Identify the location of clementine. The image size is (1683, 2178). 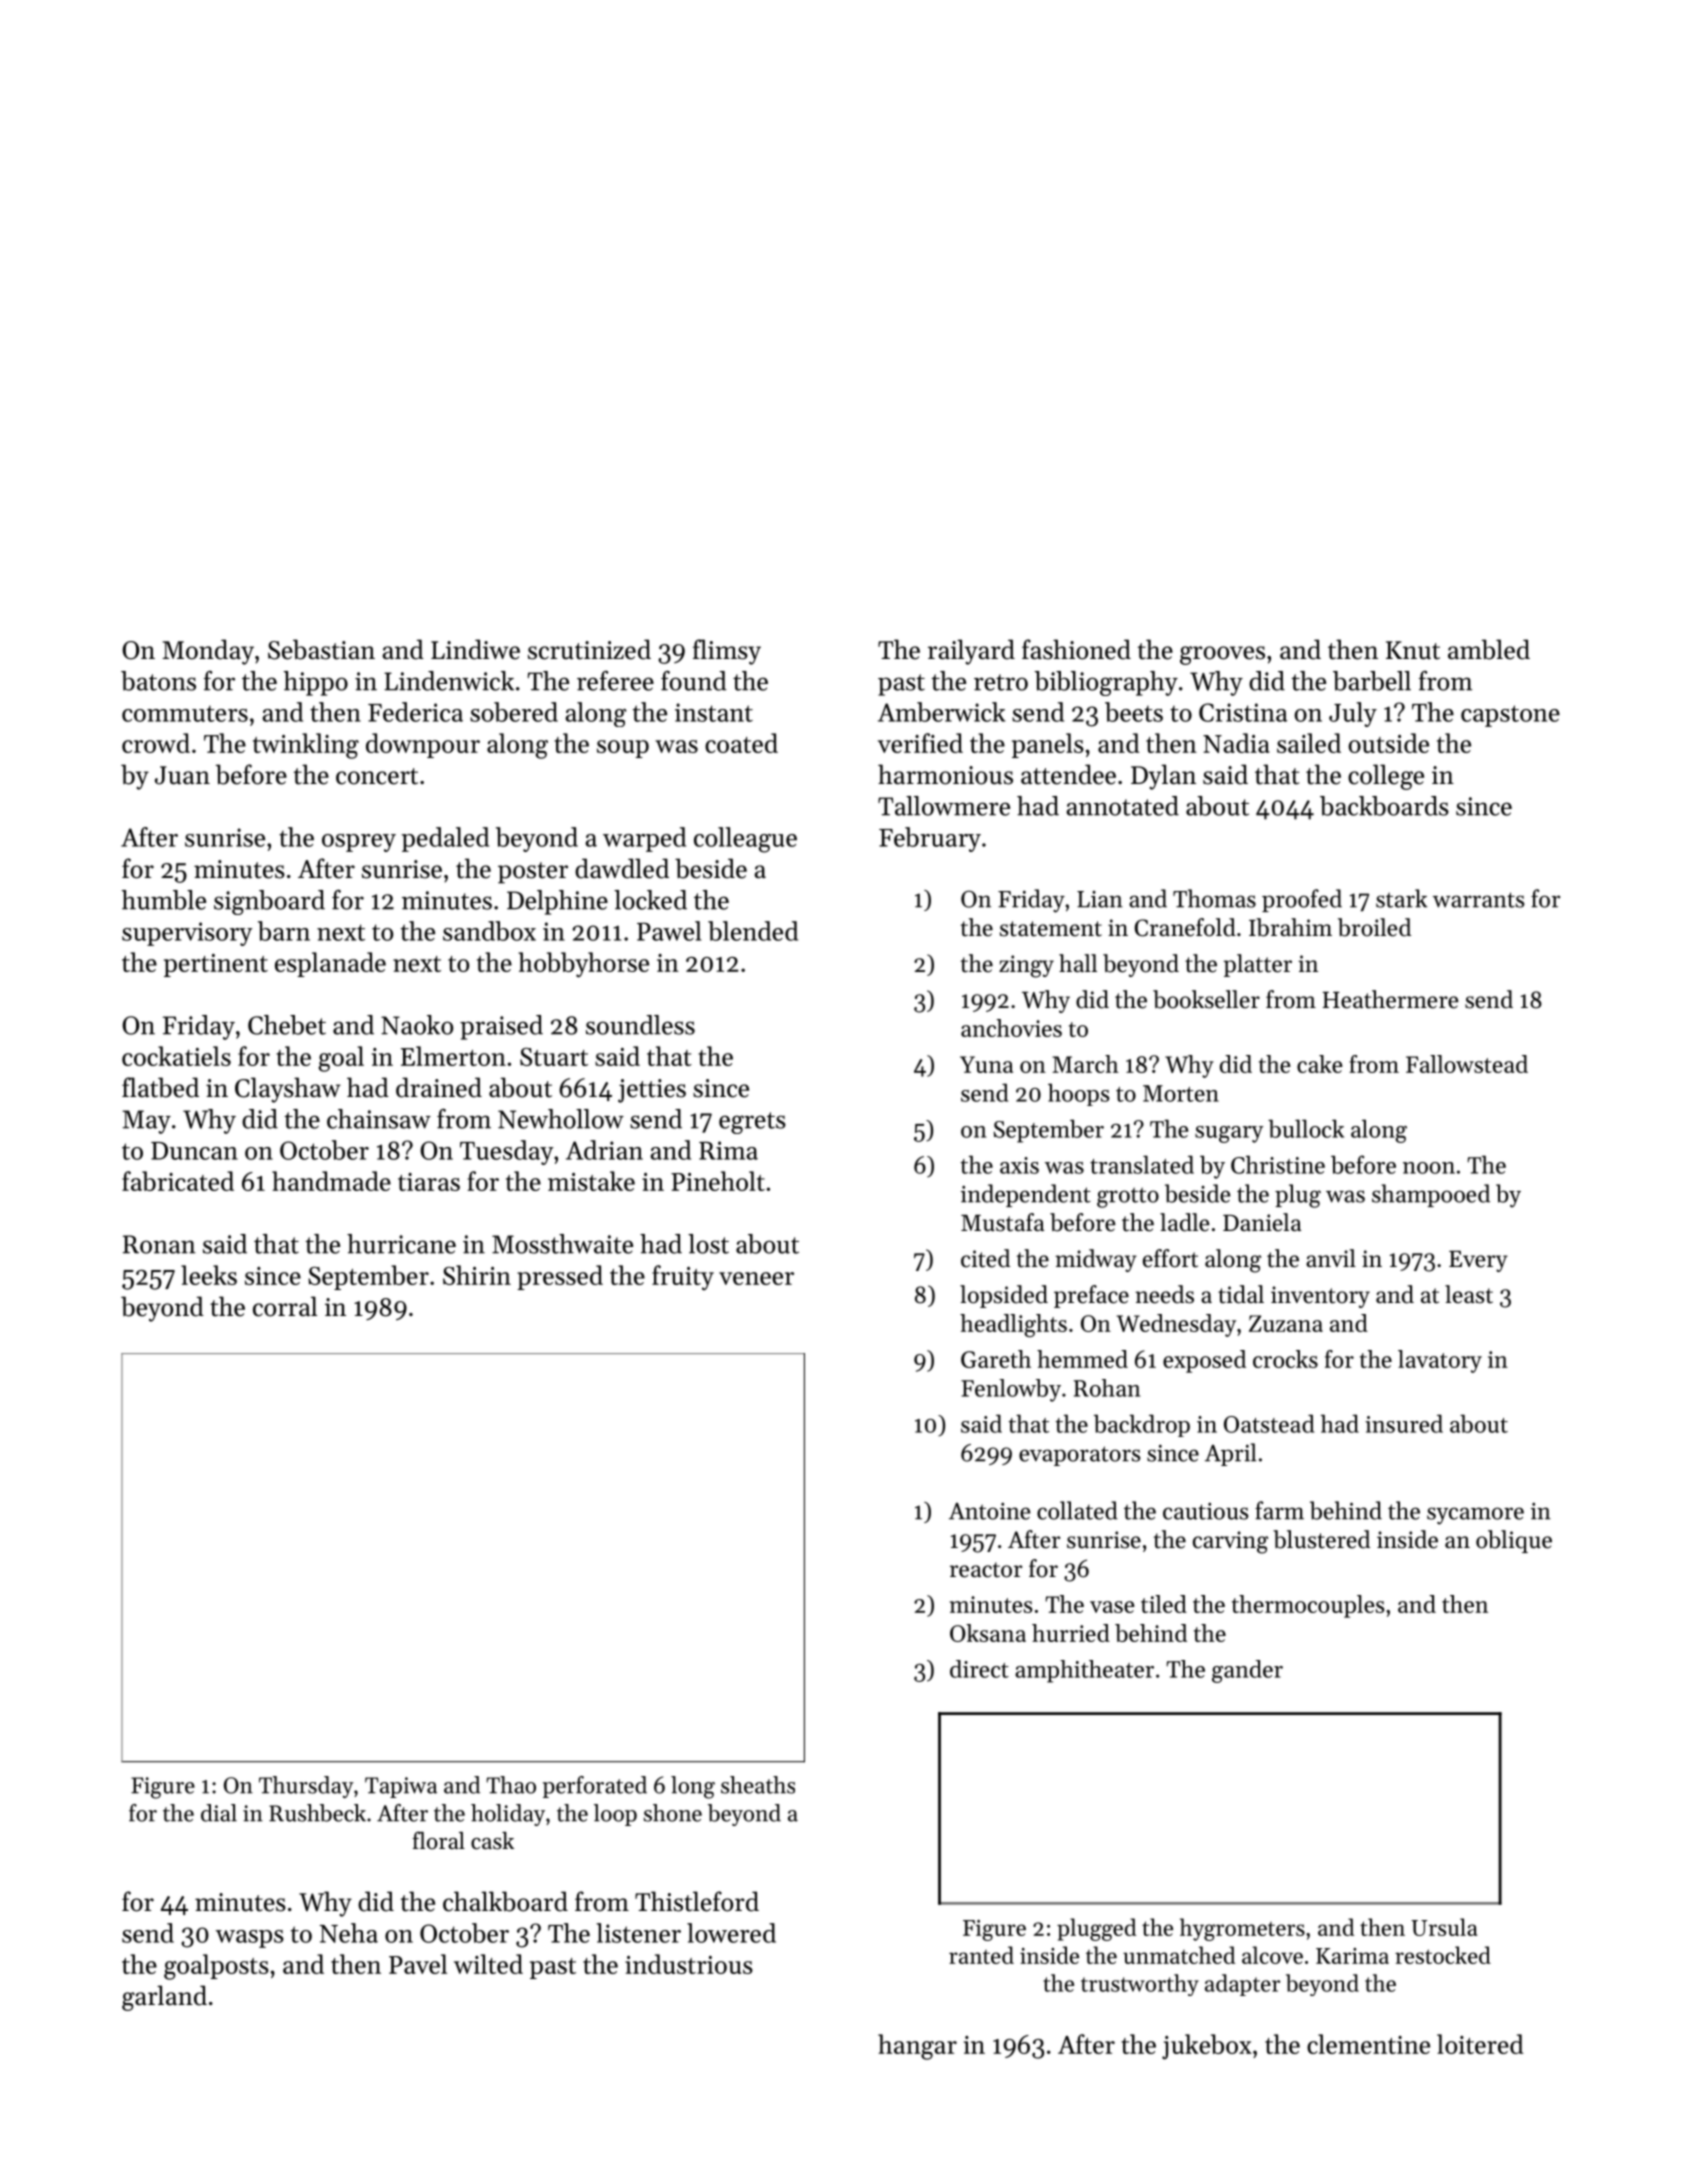
(1368, 2044).
